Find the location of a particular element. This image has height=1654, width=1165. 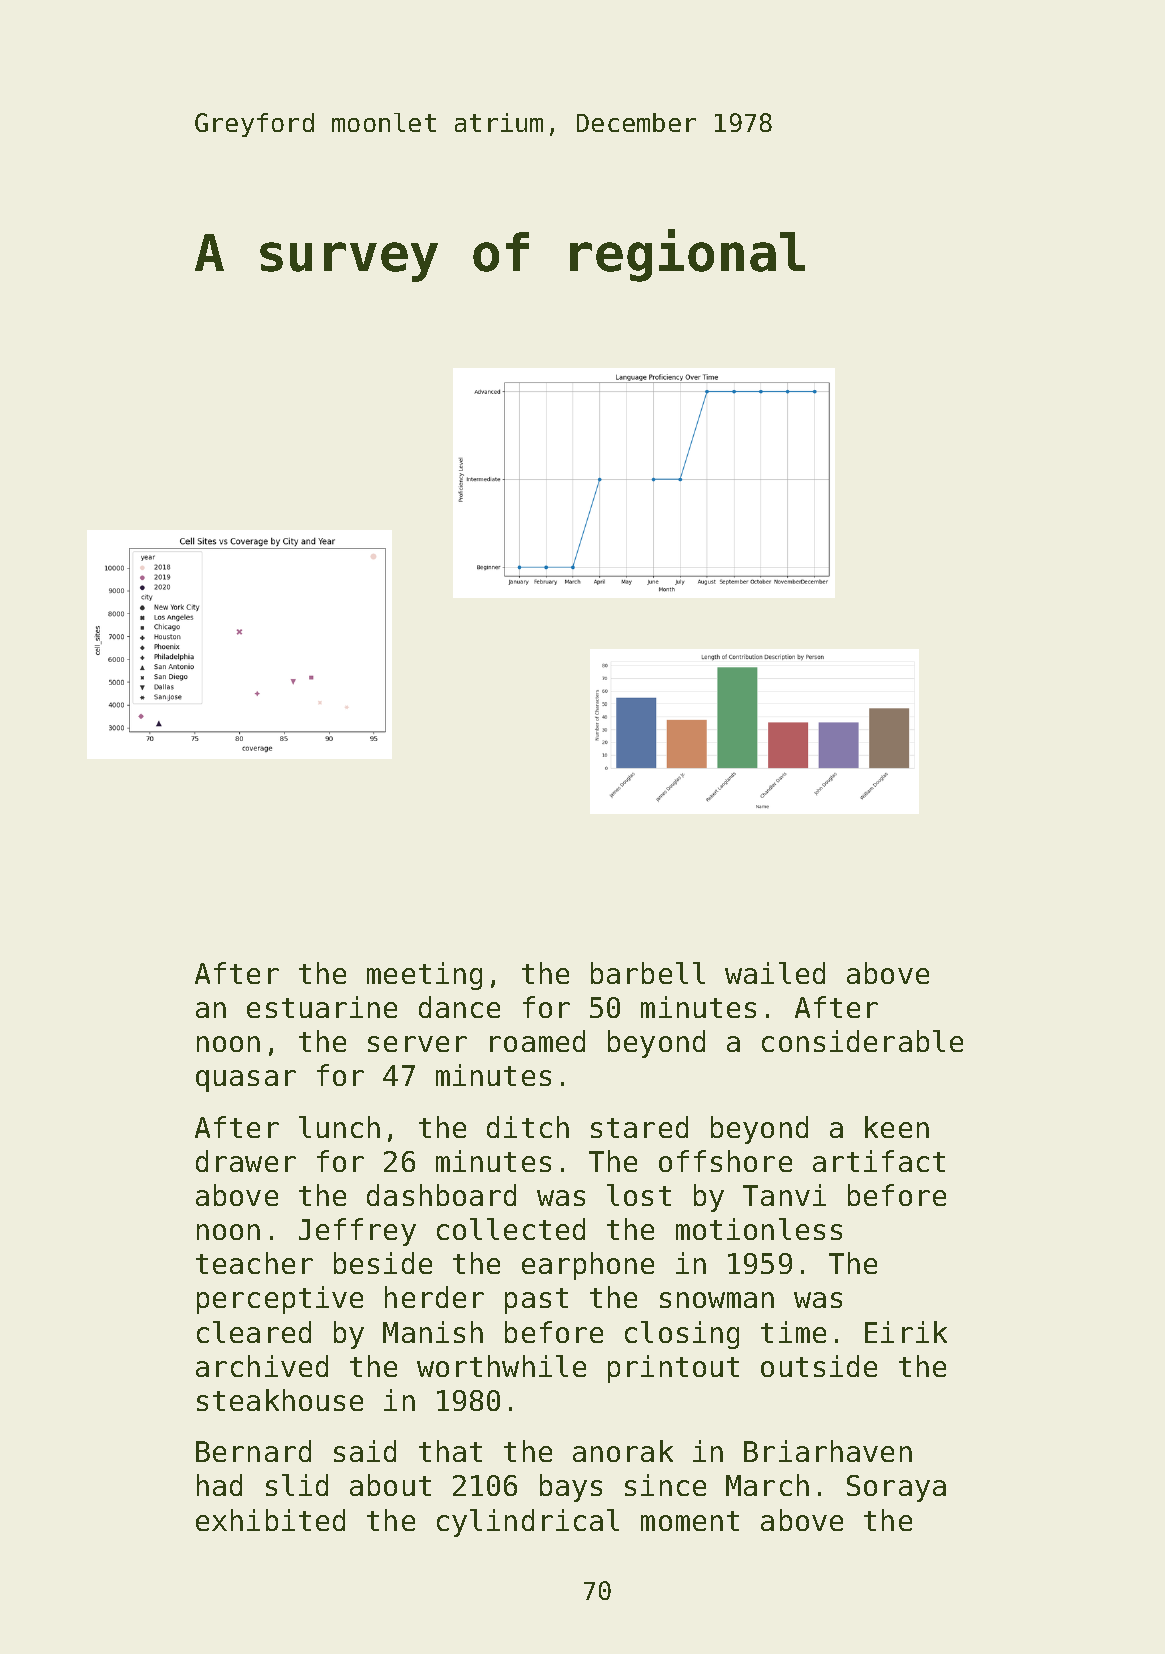

Soraya is located at coordinates (896, 1488).
